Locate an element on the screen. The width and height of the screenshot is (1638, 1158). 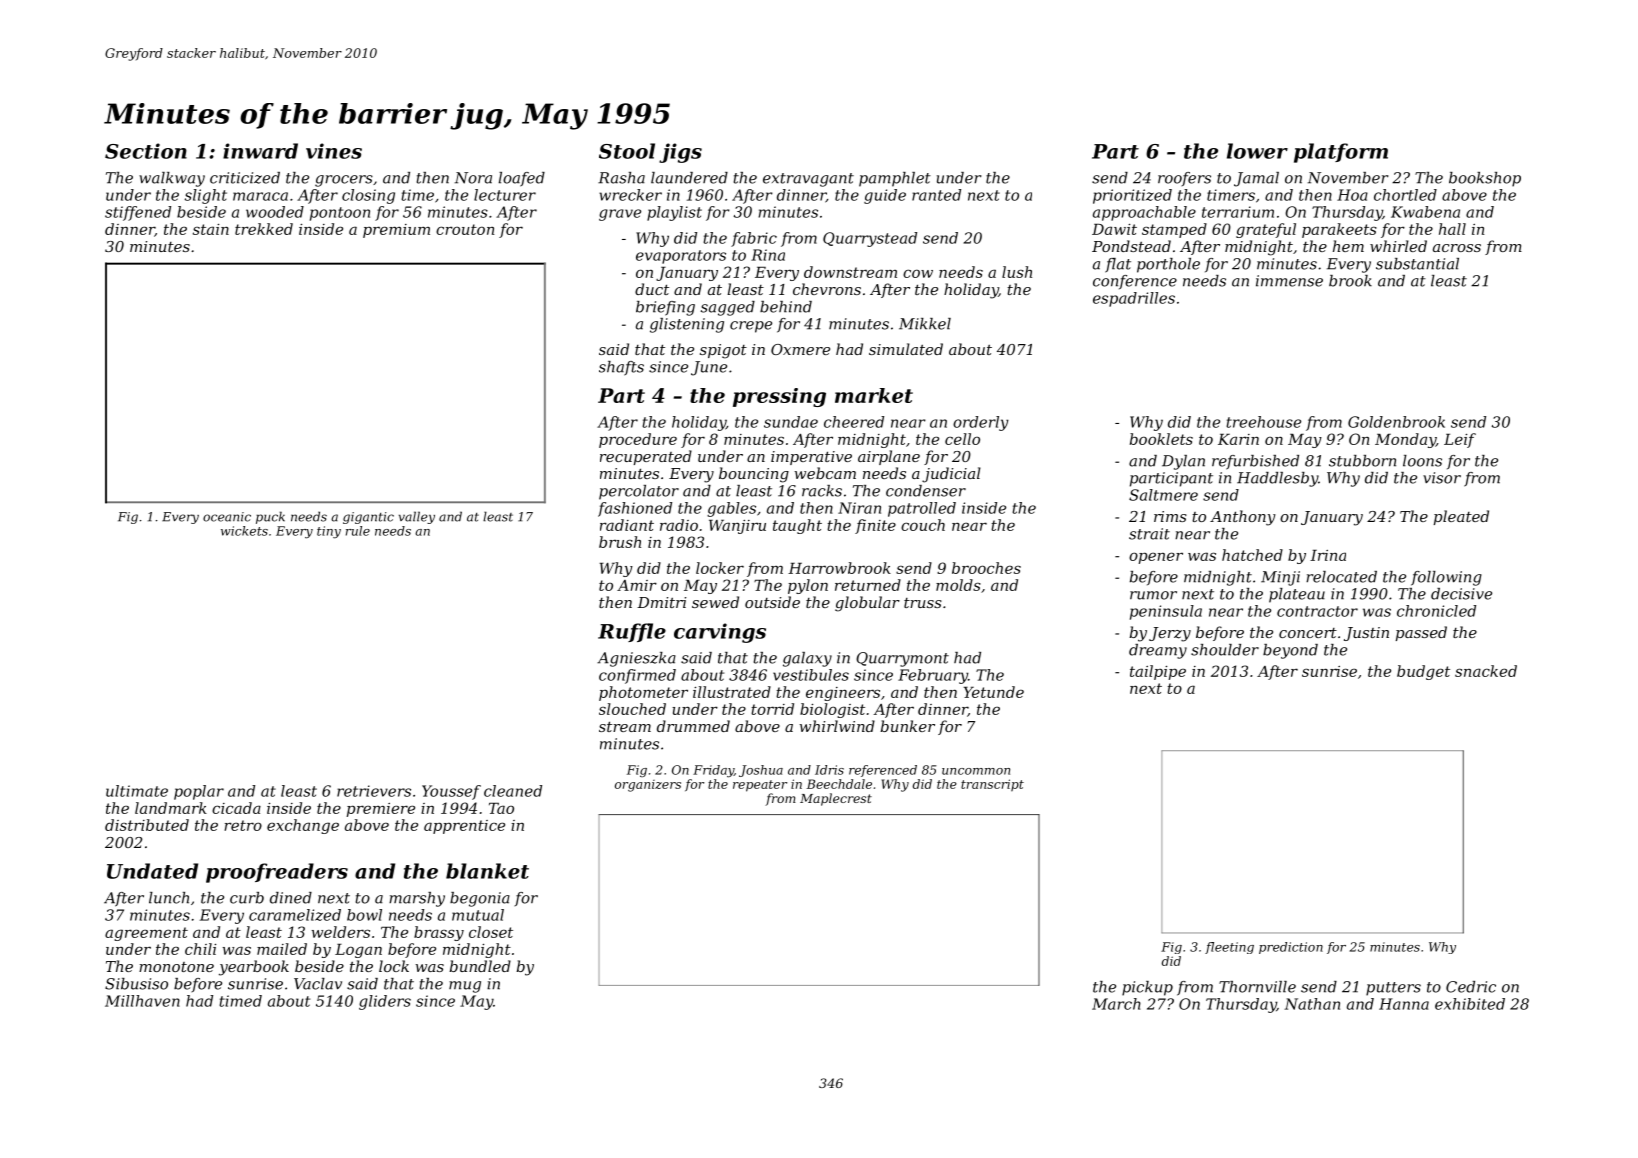
inward is located at coordinates (260, 151).
